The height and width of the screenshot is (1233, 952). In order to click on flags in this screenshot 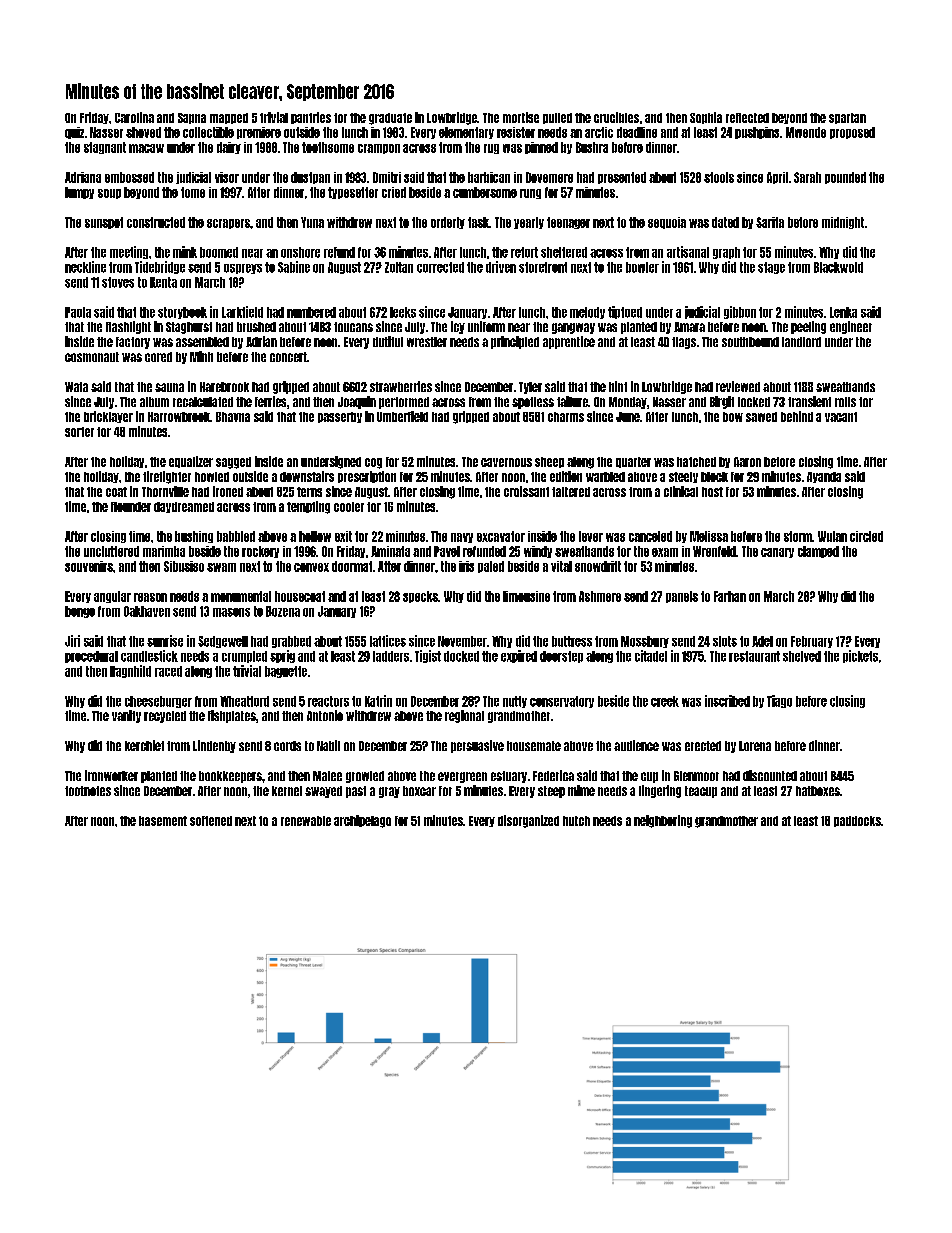, I will do `click(684, 343)`.
